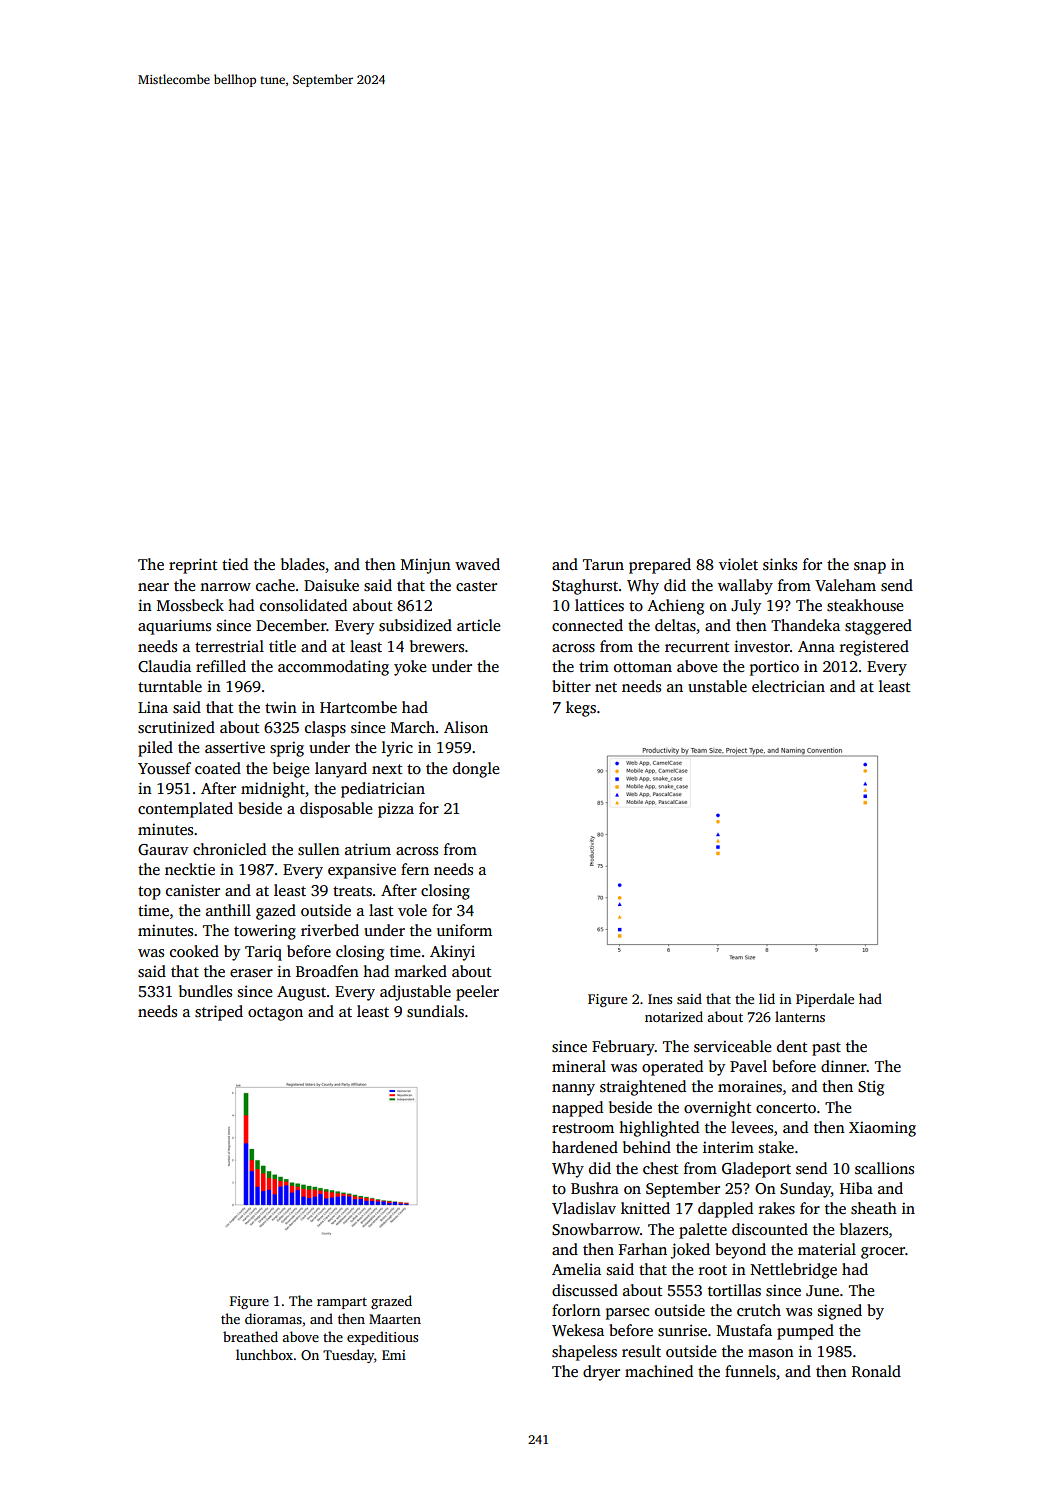 The height and width of the screenshot is (1500, 1056). What do you see at coordinates (576, 1310) in the screenshot?
I see `forlorn` at bounding box center [576, 1310].
